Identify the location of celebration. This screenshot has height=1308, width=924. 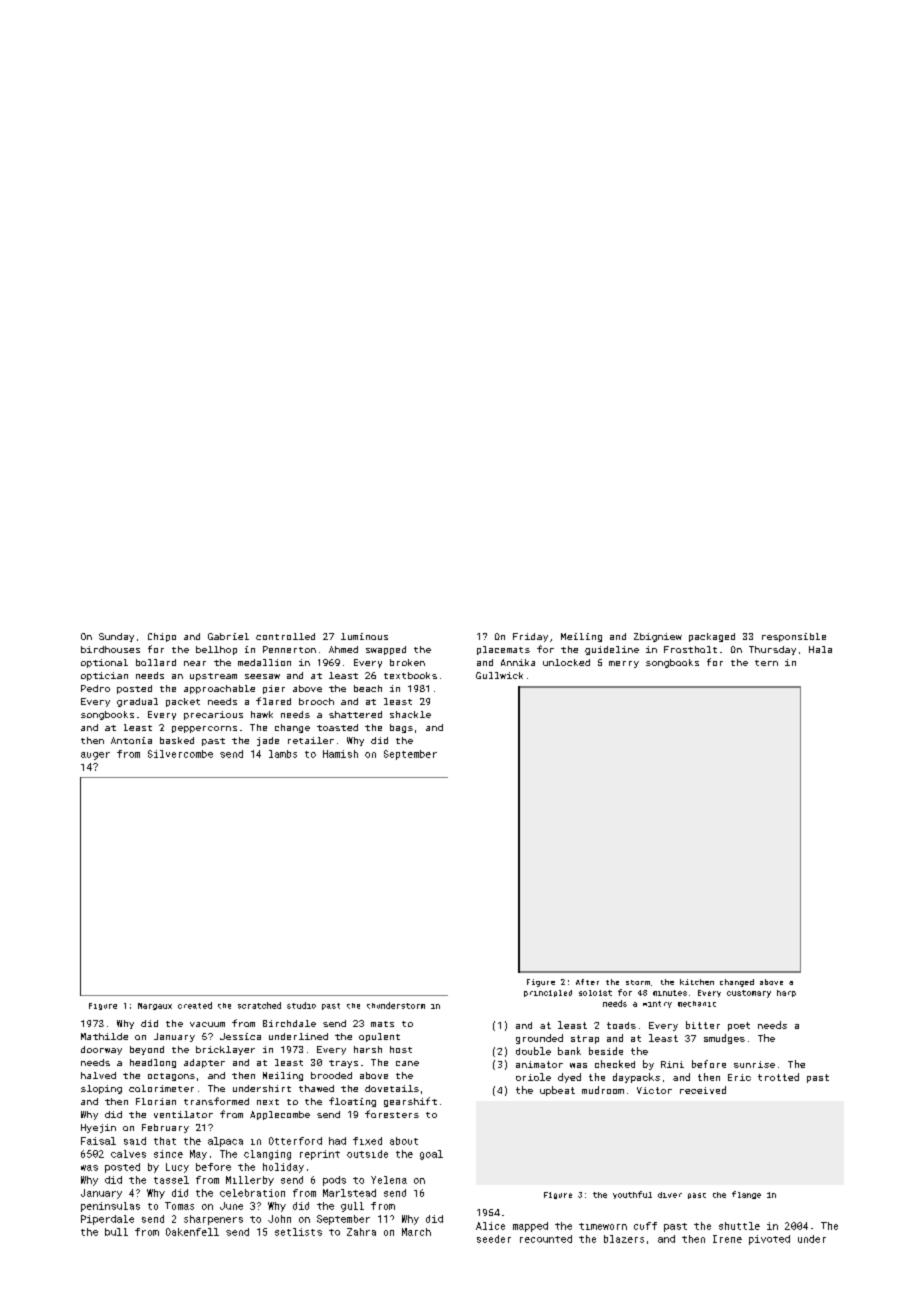
(252, 1193).
